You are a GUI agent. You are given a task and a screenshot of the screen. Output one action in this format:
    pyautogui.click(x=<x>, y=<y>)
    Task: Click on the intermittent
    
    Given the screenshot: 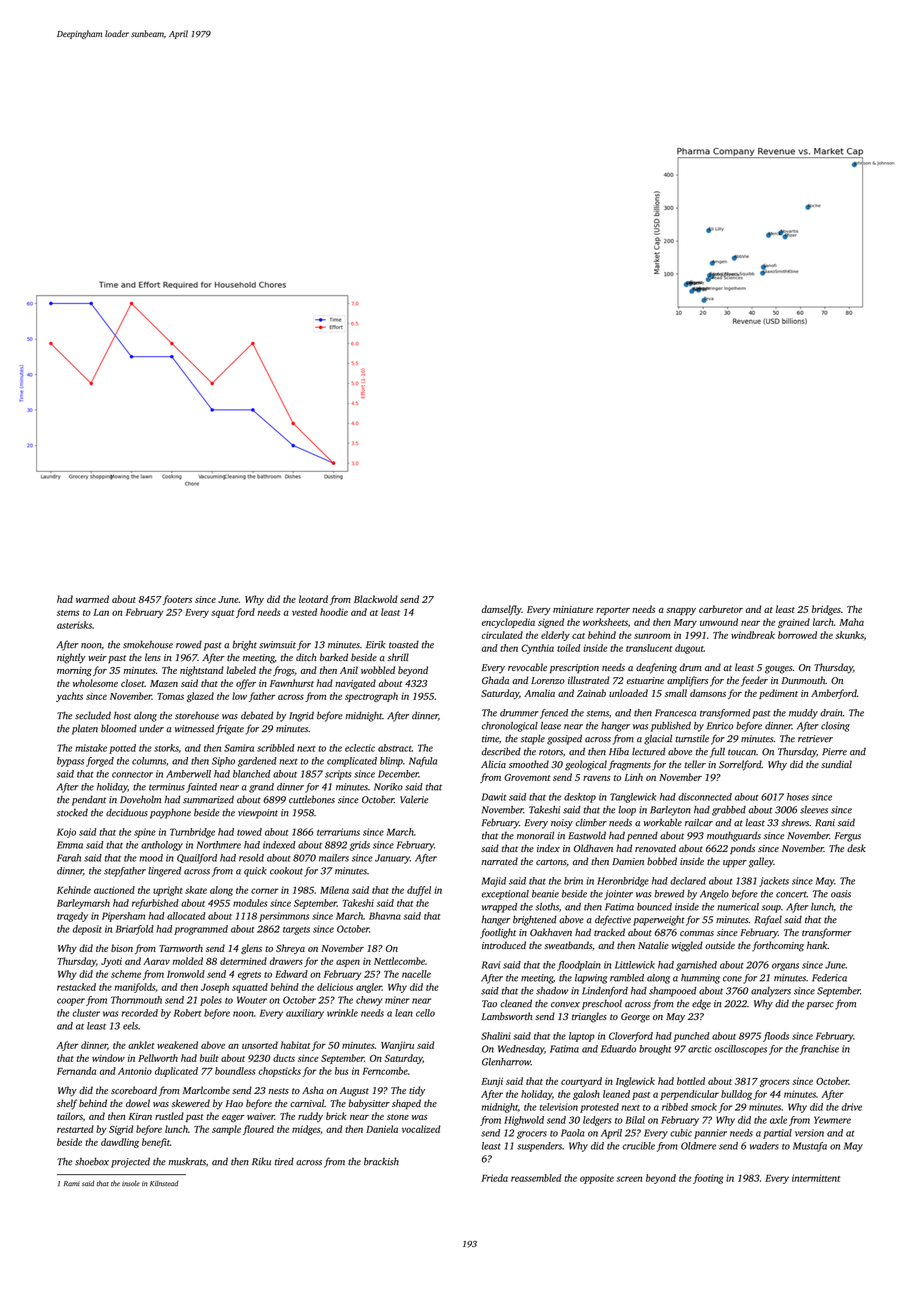 What is the action you would take?
    pyautogui.click(x=816, y=1178)
